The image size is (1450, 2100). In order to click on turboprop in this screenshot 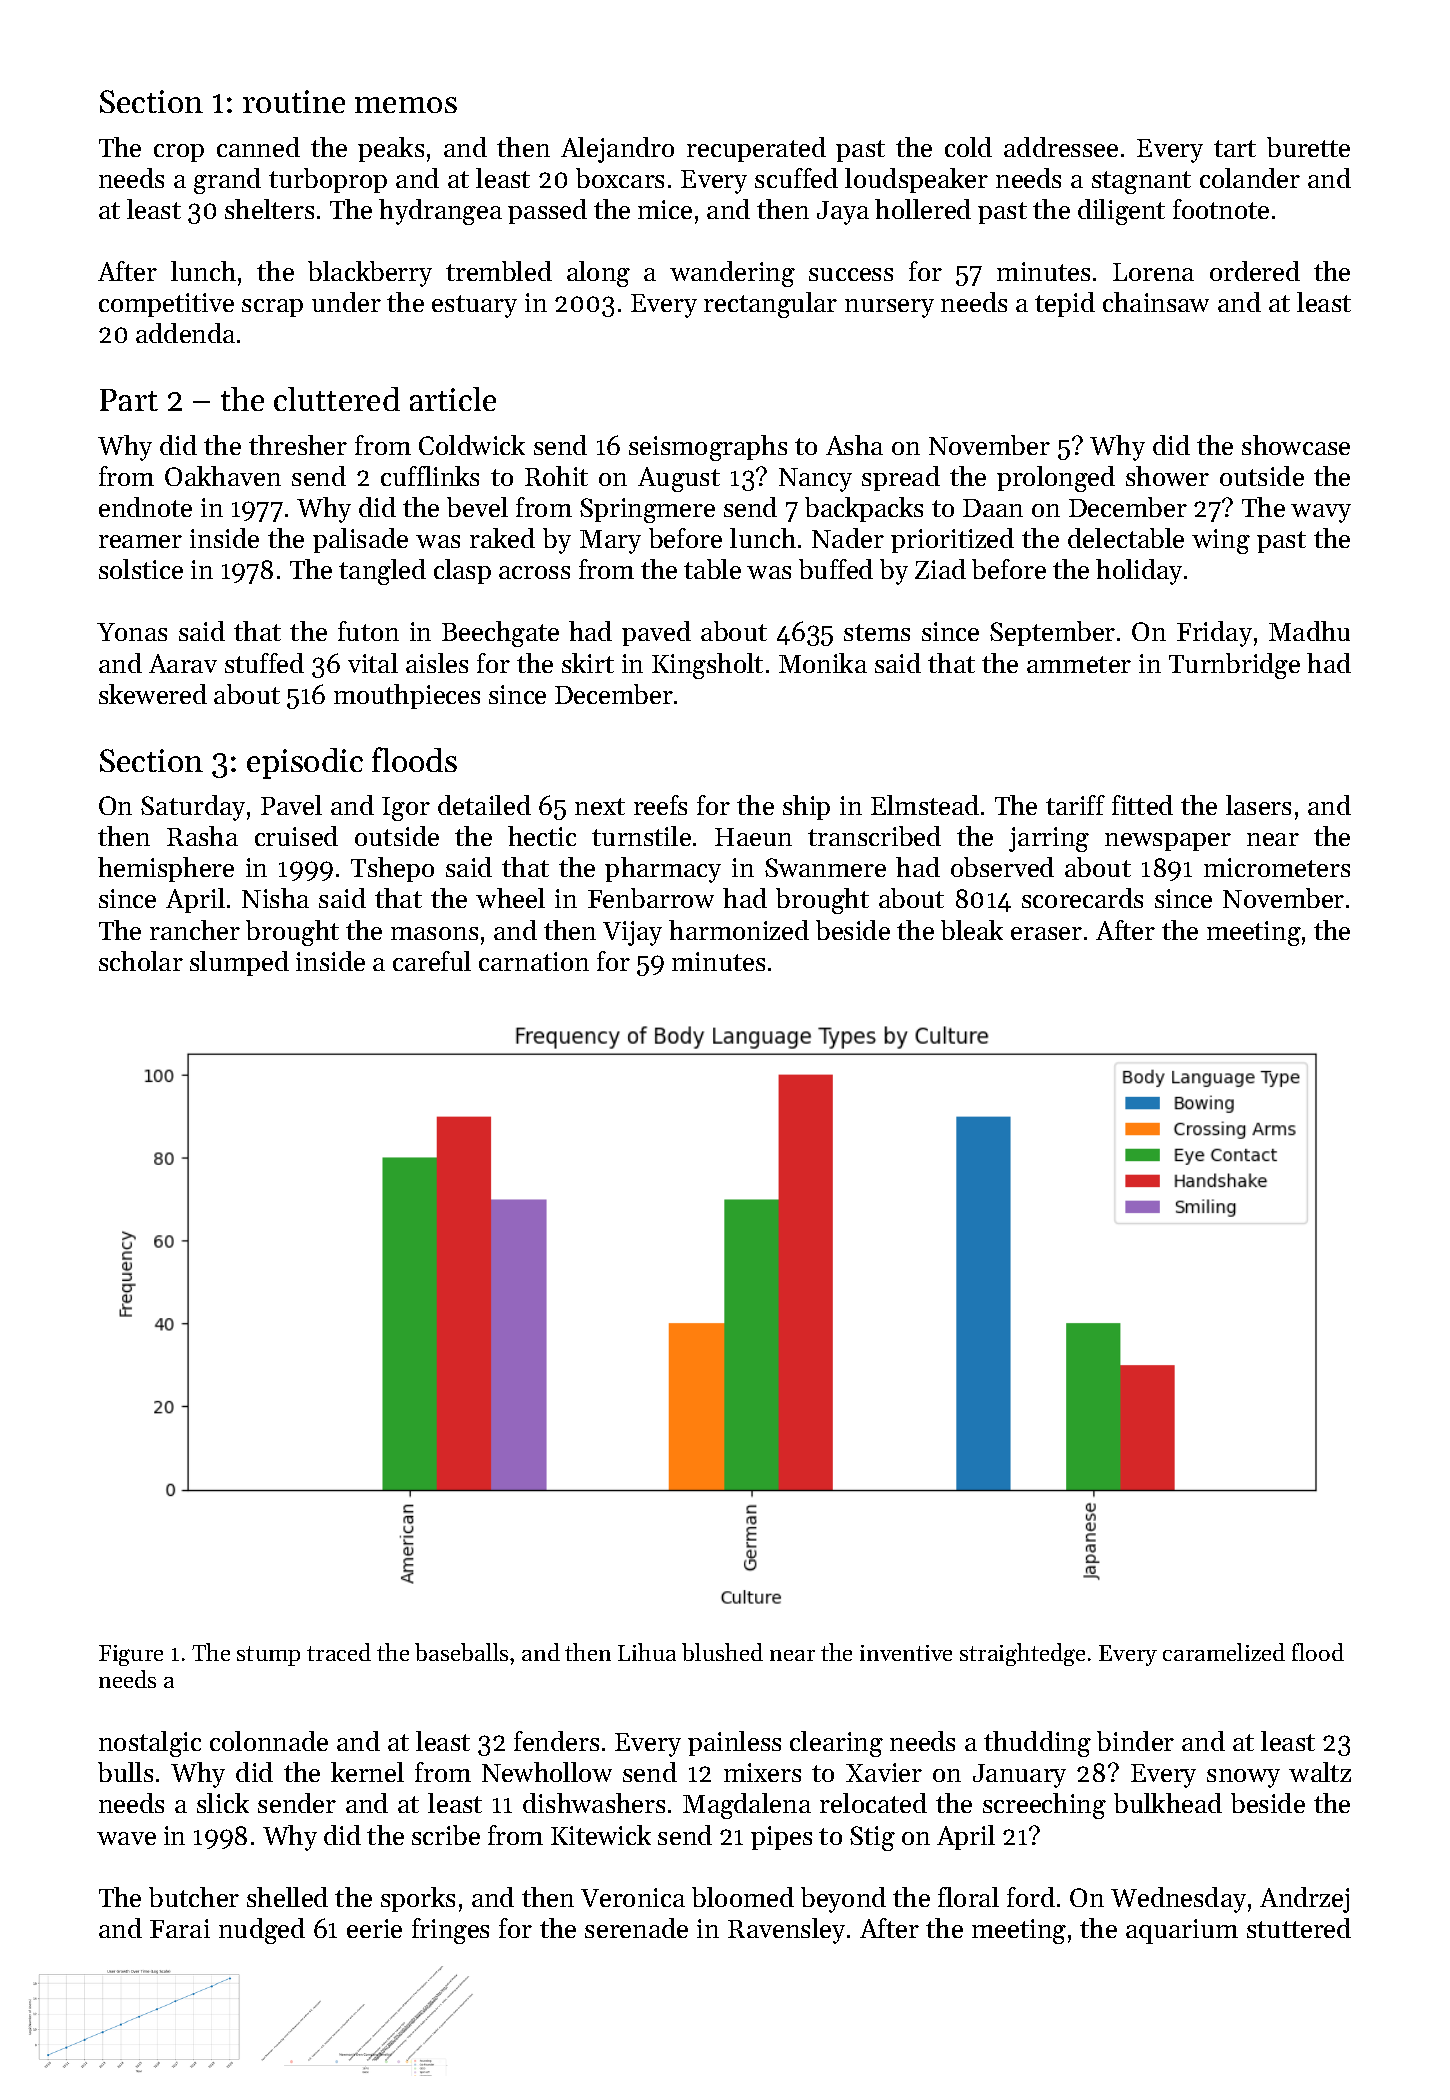, I will do `click(328, 180)`.
